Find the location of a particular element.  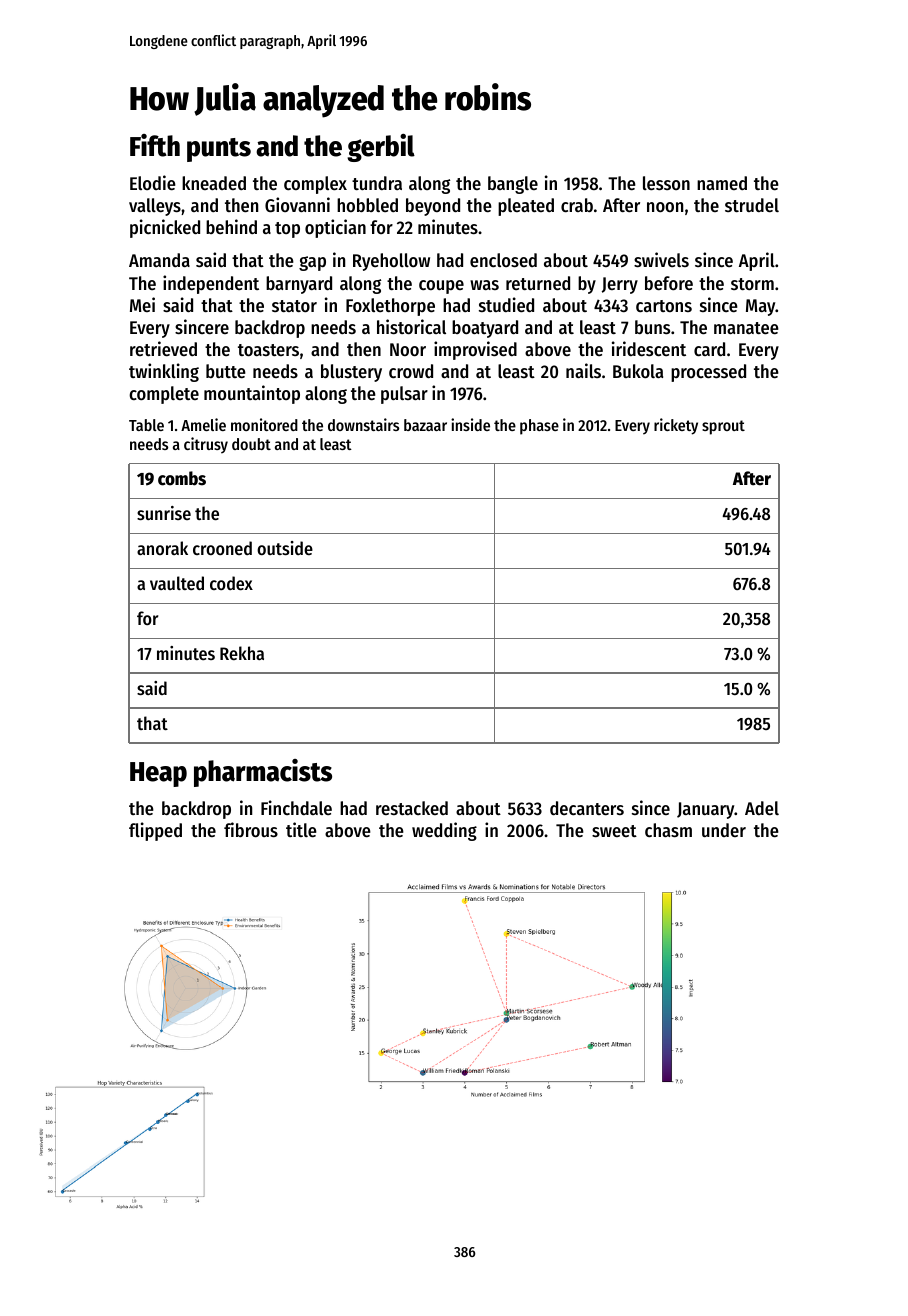

Adel is located at coordinates (762, 808).
